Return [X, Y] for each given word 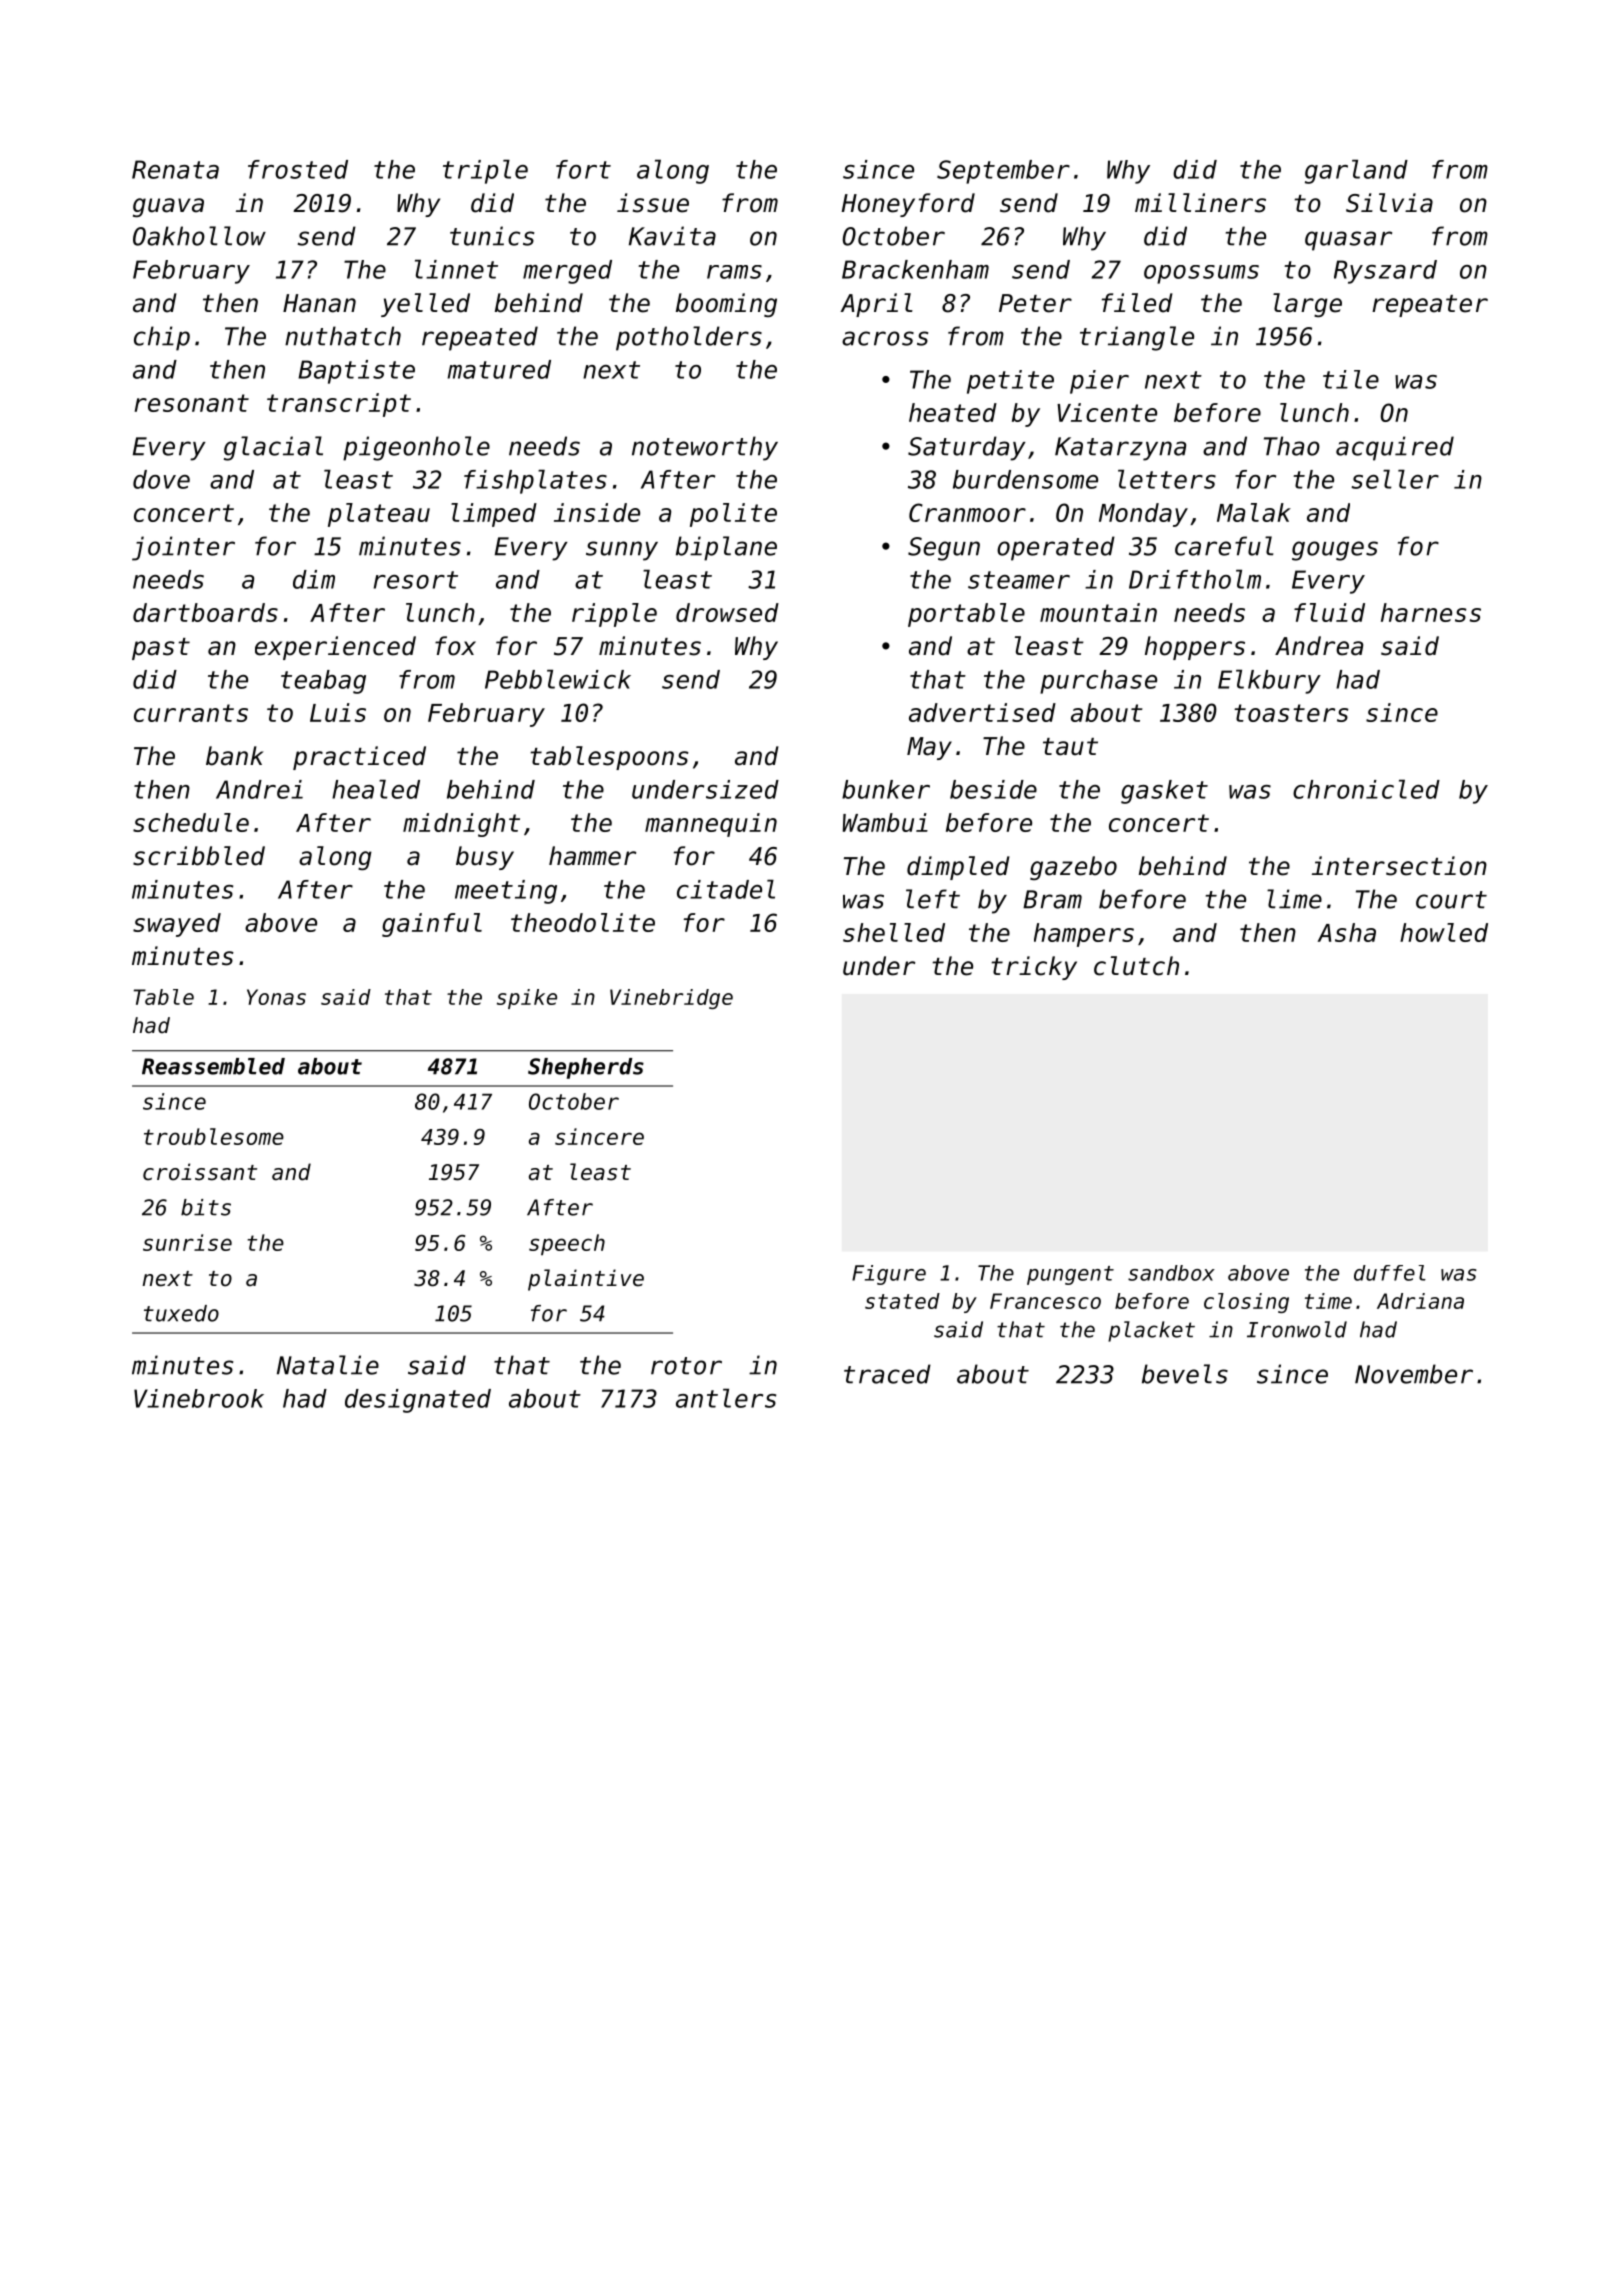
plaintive [586, 1280]
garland [1356, 171]
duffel [1390, 1273]
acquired [1395, 448]
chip [162, 338]
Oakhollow [199, 236]
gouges [1335, 551]
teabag [323, 682]
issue [653, 203]
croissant [200, 1172]
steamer [1019, 580]
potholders [689, 338]
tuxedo [181, 1313]
